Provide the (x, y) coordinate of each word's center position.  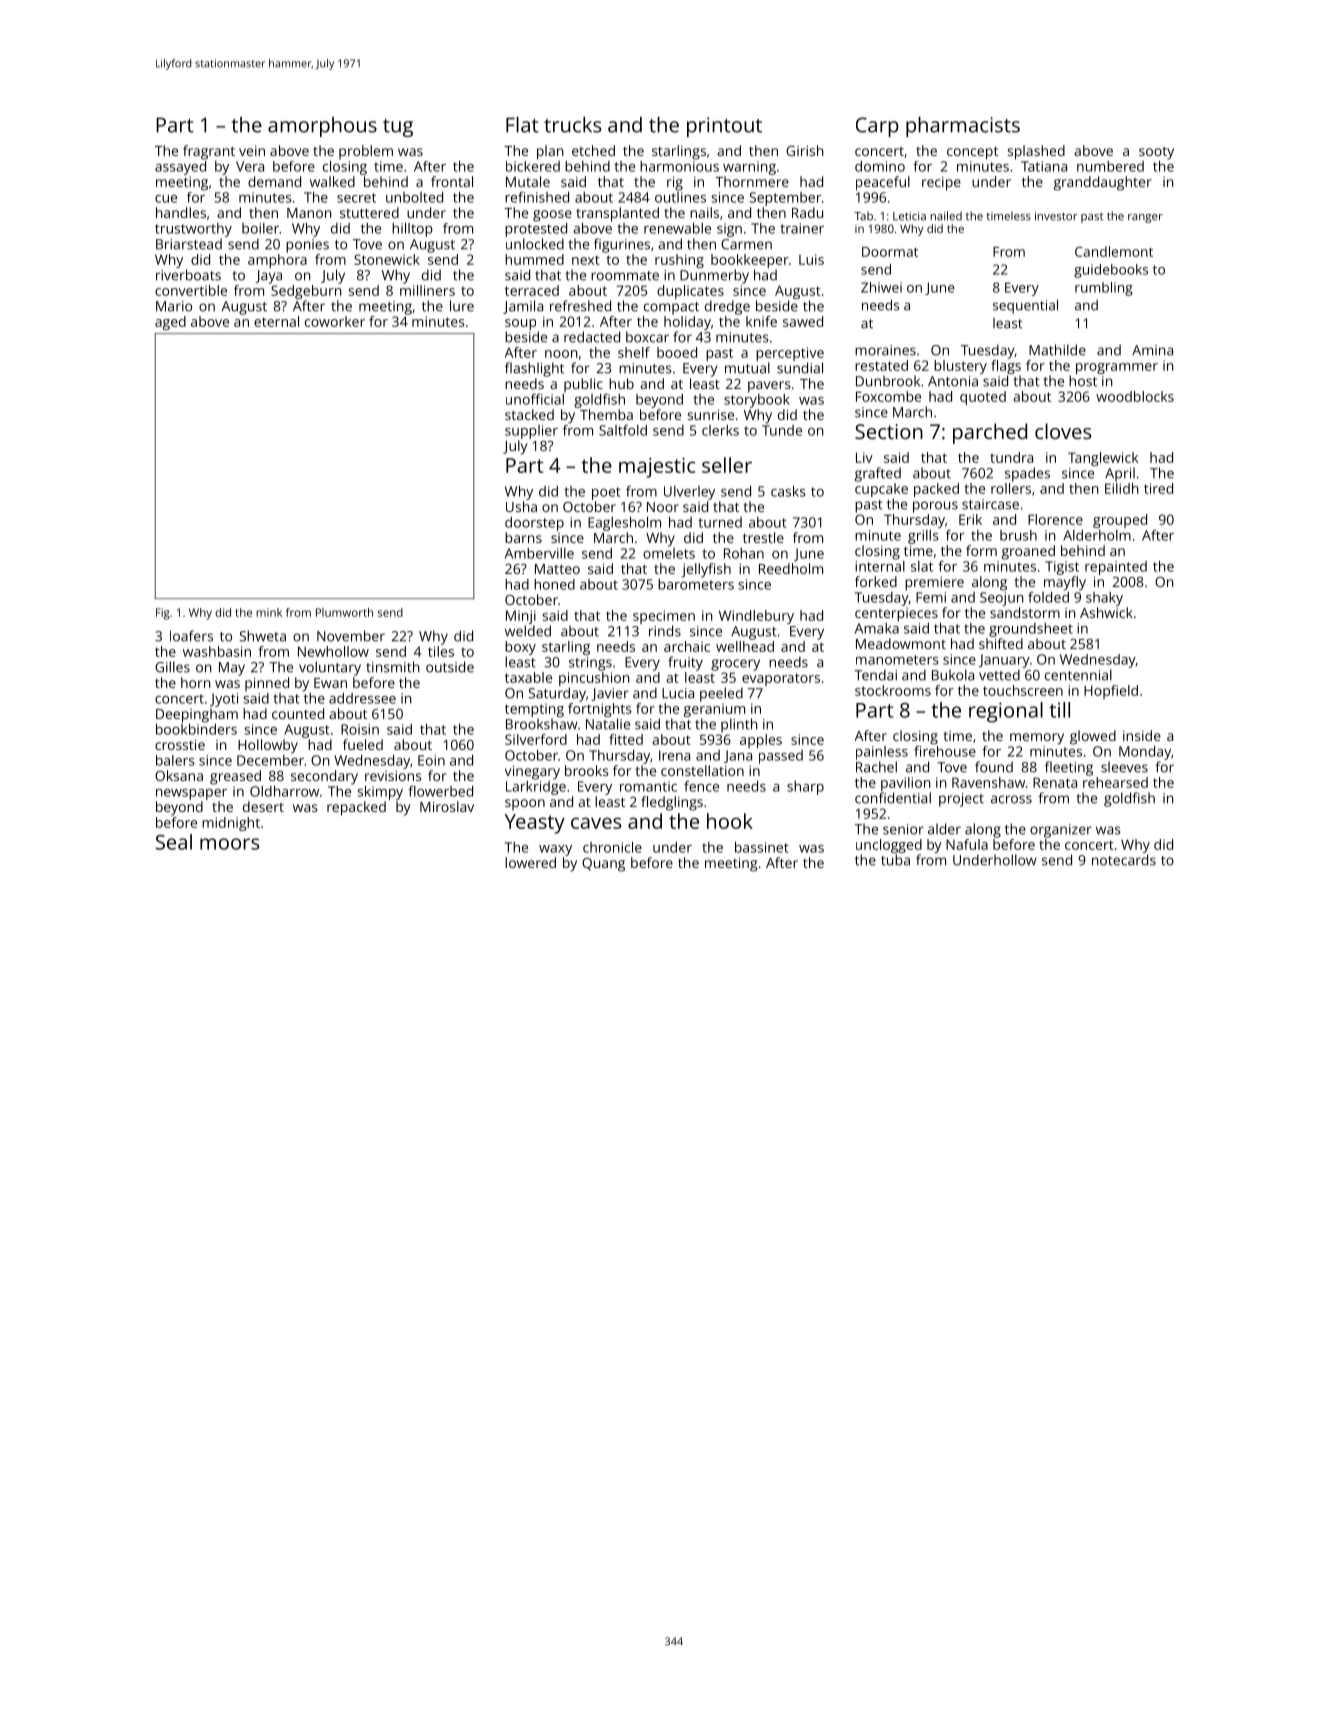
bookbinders (196, 729)
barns (523, 537)
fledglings (672, 803)
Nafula (967, 844)
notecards (1124, 860)
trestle (763, 537)
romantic (648, 786)
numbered (1110, 166)
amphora (277, 261)
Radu (807, 212)
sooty (1156, 153)
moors (230, 844)
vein (252, 151)
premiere (934, 584)
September (785, 199)
